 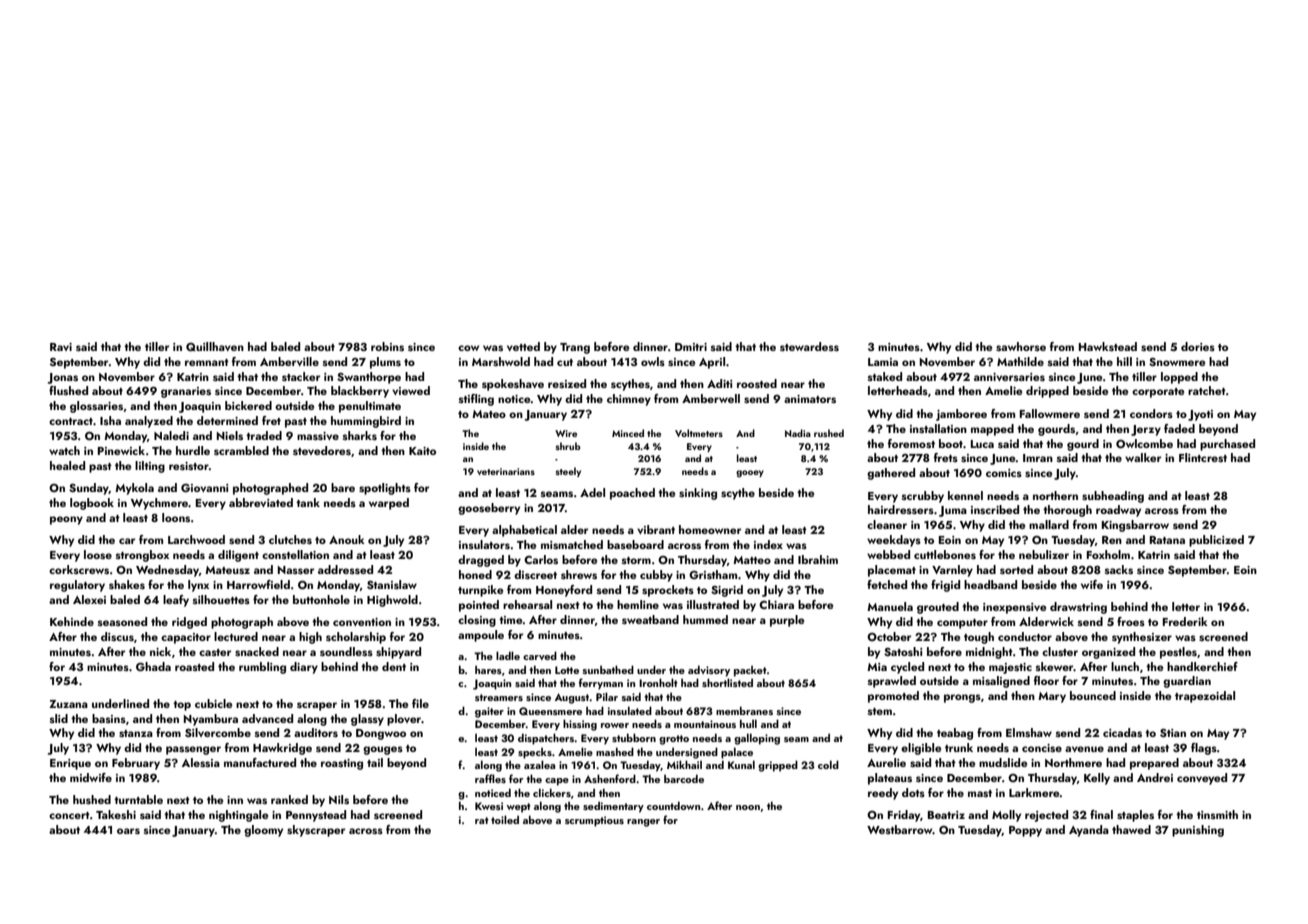 I want to click on Manuela, so click(x=890, y=606).
